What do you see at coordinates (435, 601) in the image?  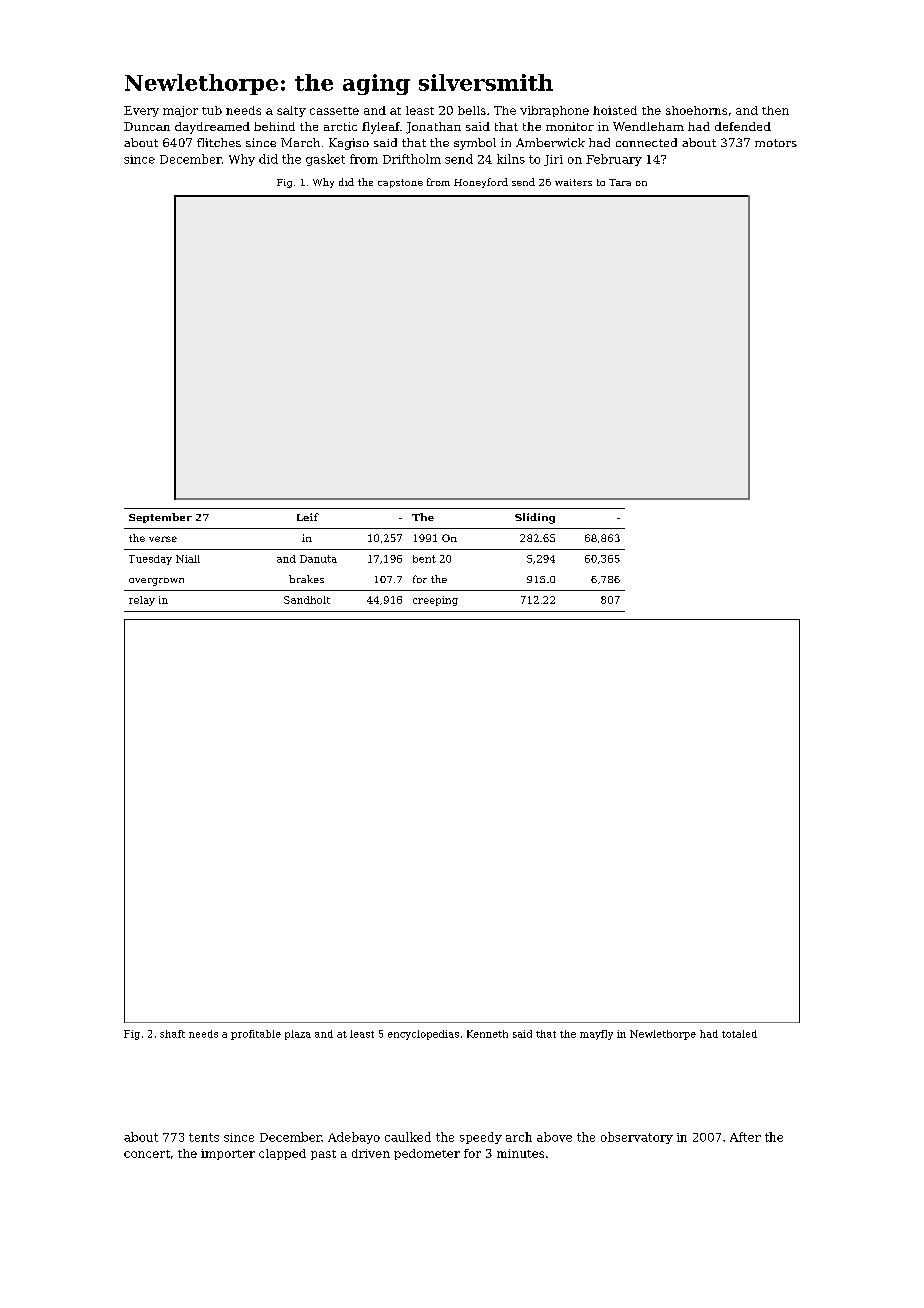 I see `creeping` at bounding box center [435, 601].
